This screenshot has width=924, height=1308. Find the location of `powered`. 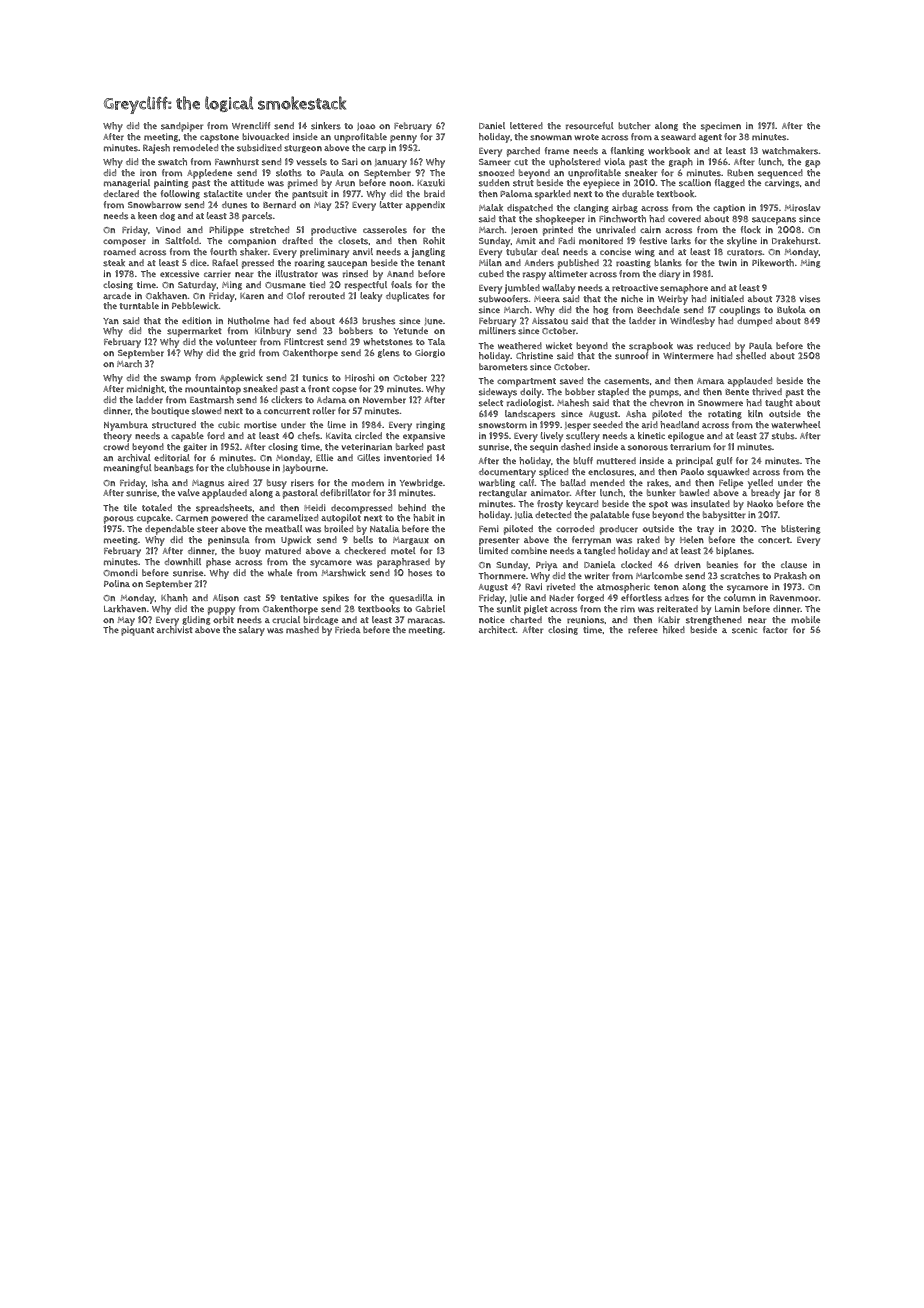

powered is located at coordinates (229, 519).
